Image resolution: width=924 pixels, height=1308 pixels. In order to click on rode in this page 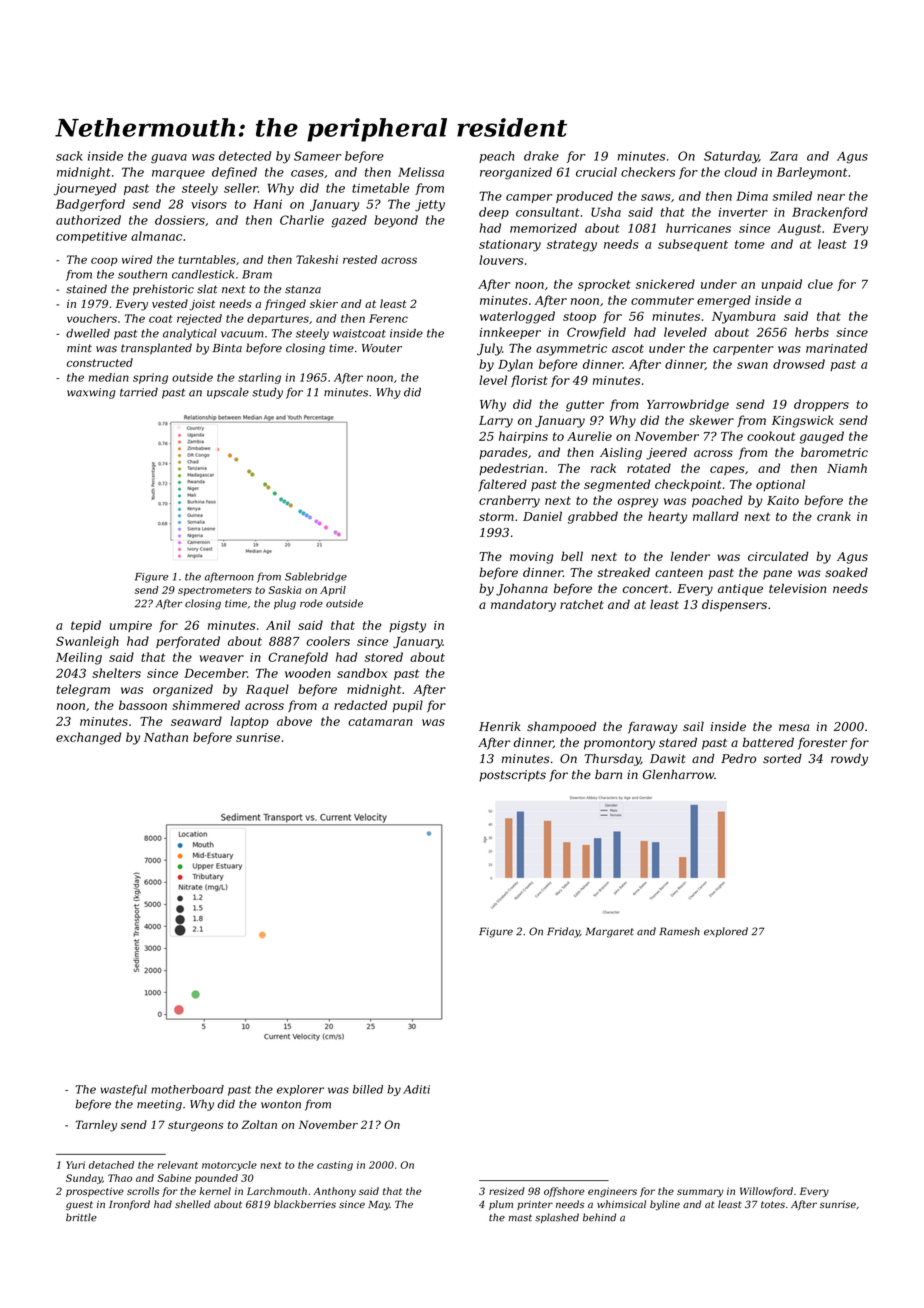, I will do `click(311, 603)`.
